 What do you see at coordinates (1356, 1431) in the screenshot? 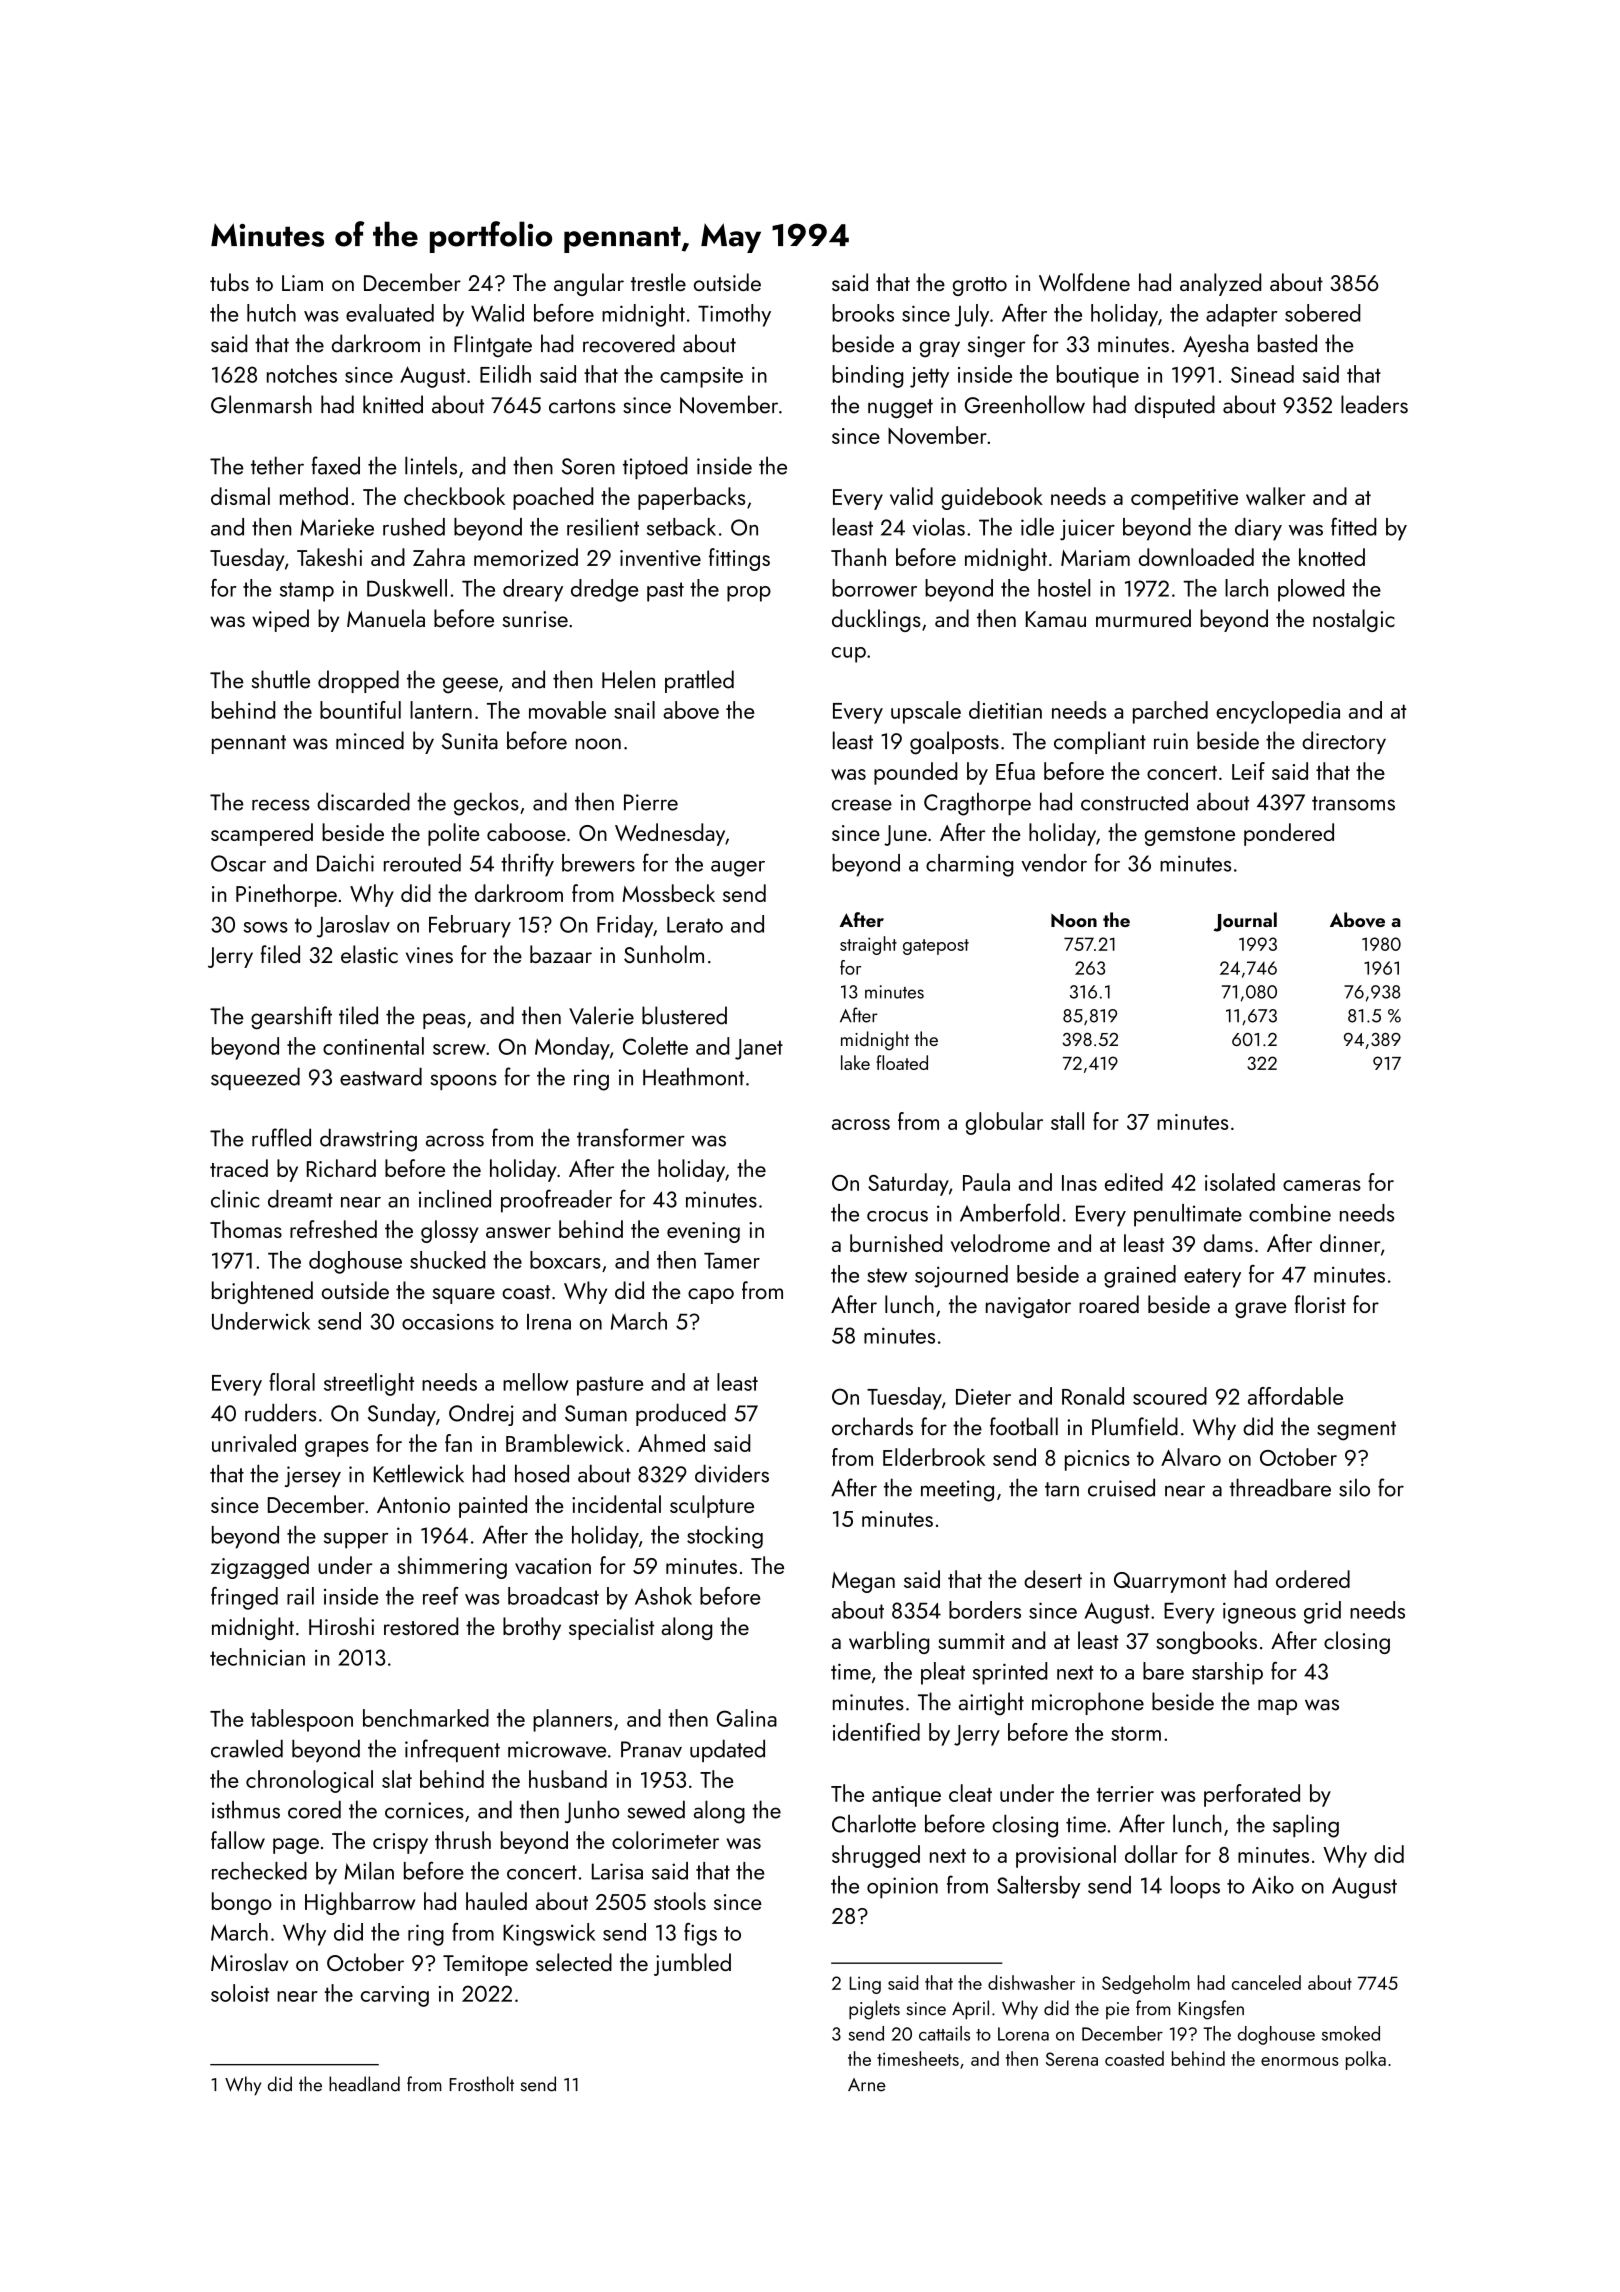
I see `segment` at bounding box center [1356, 1431].
